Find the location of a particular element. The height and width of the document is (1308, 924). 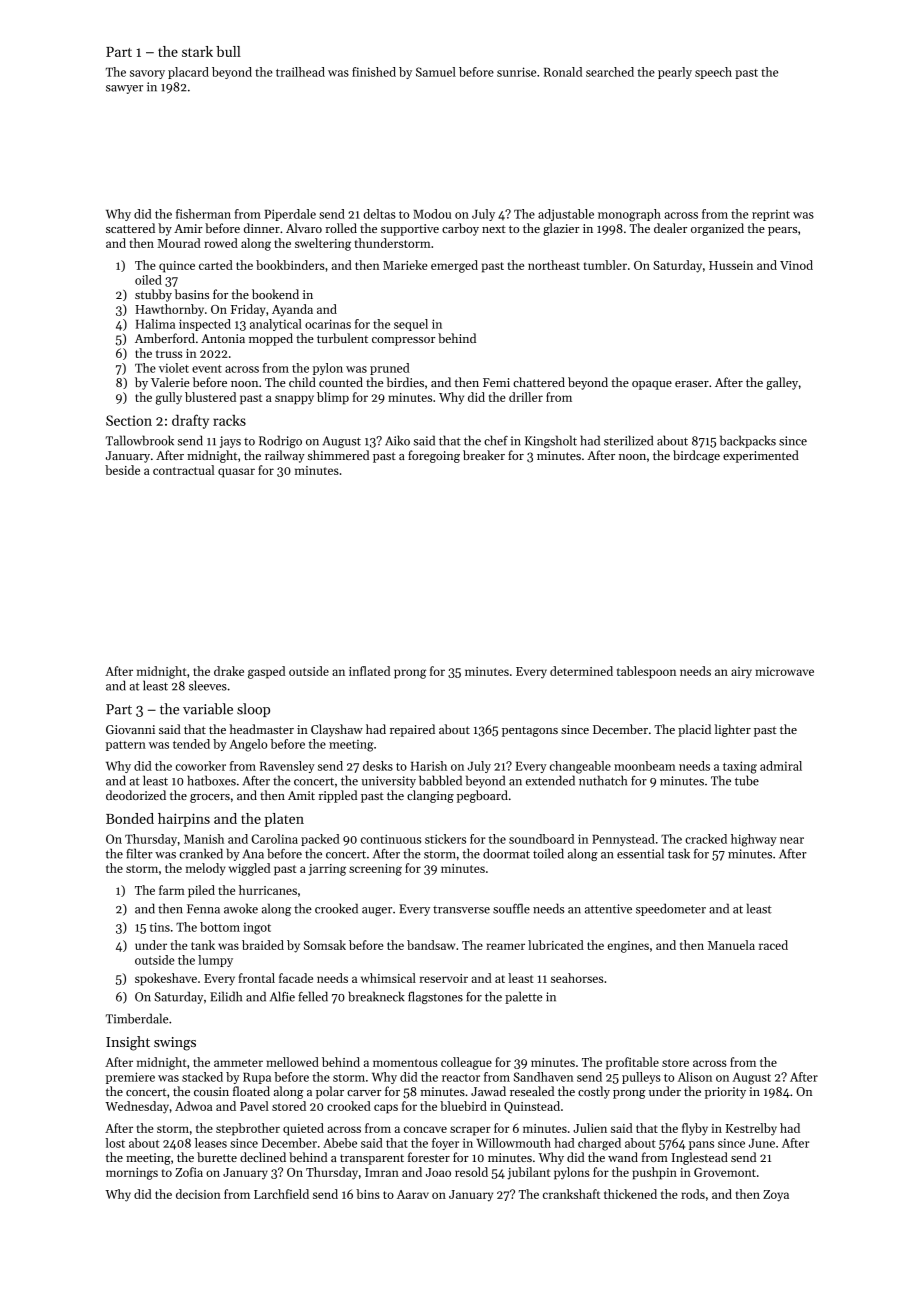

Piperdale is located at coordinates (290, 215).
